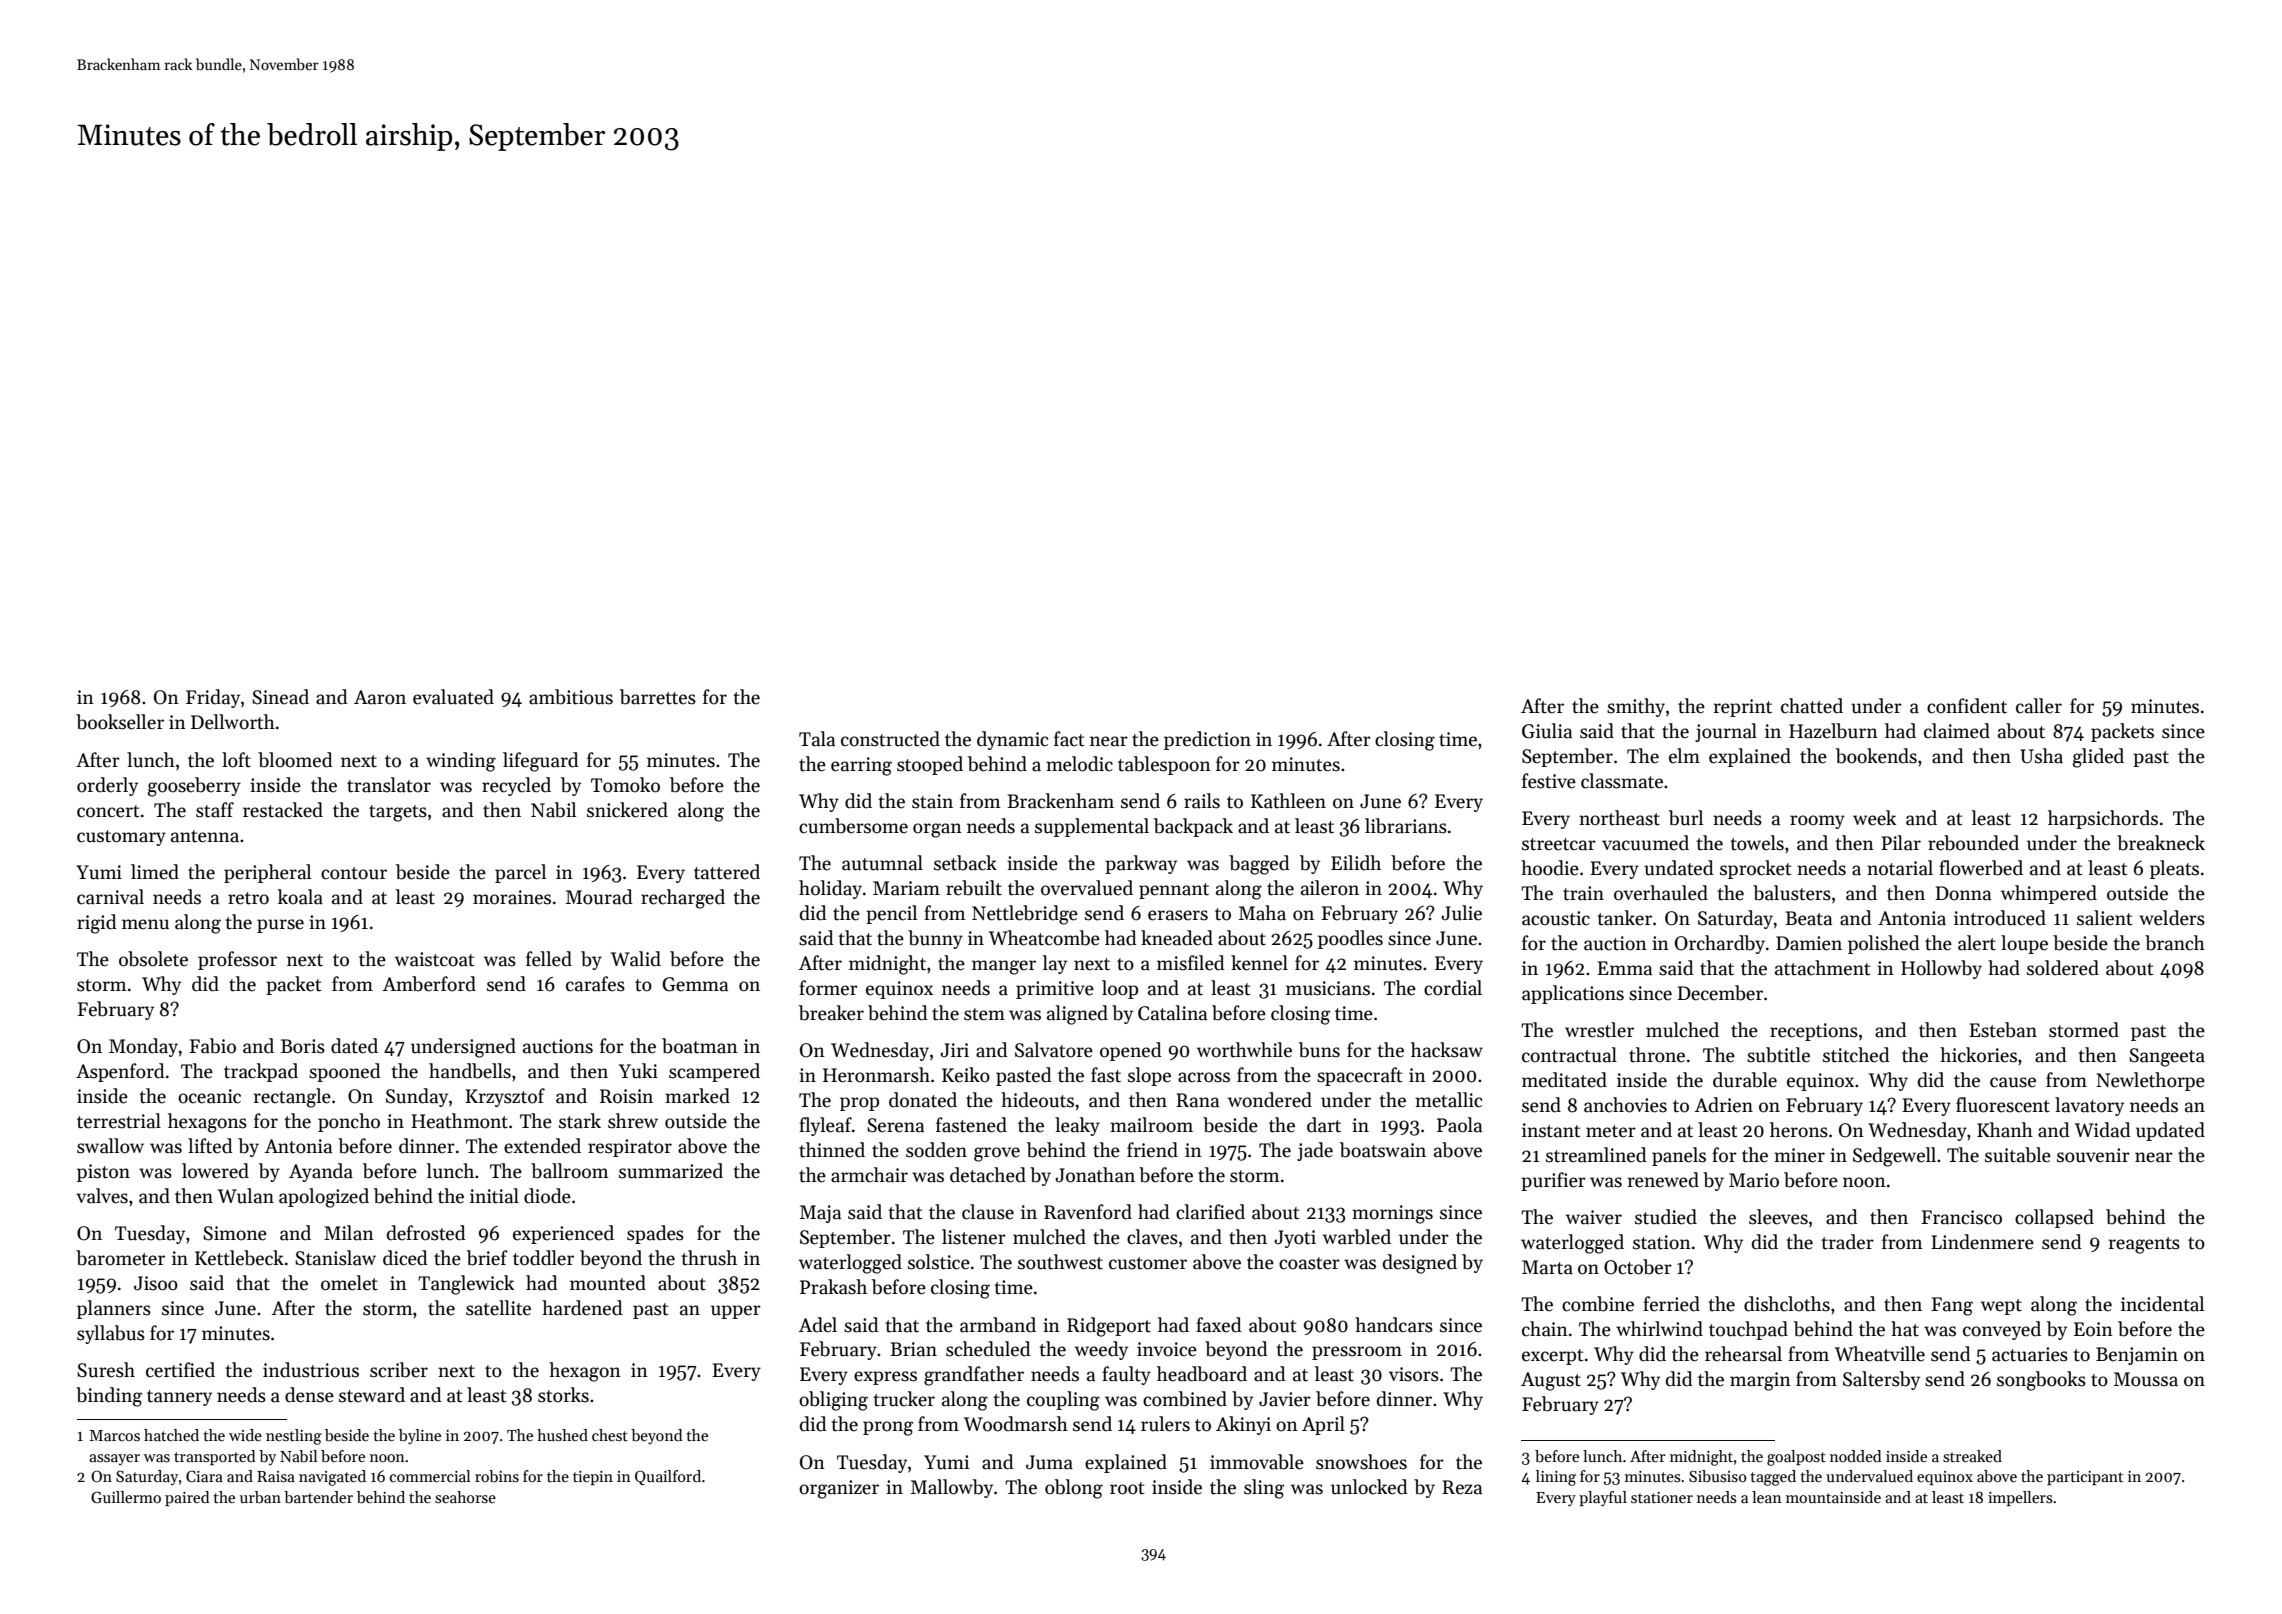 This document has height=1614, width=2282. I want to click on smithy, so click(1636, 707).
